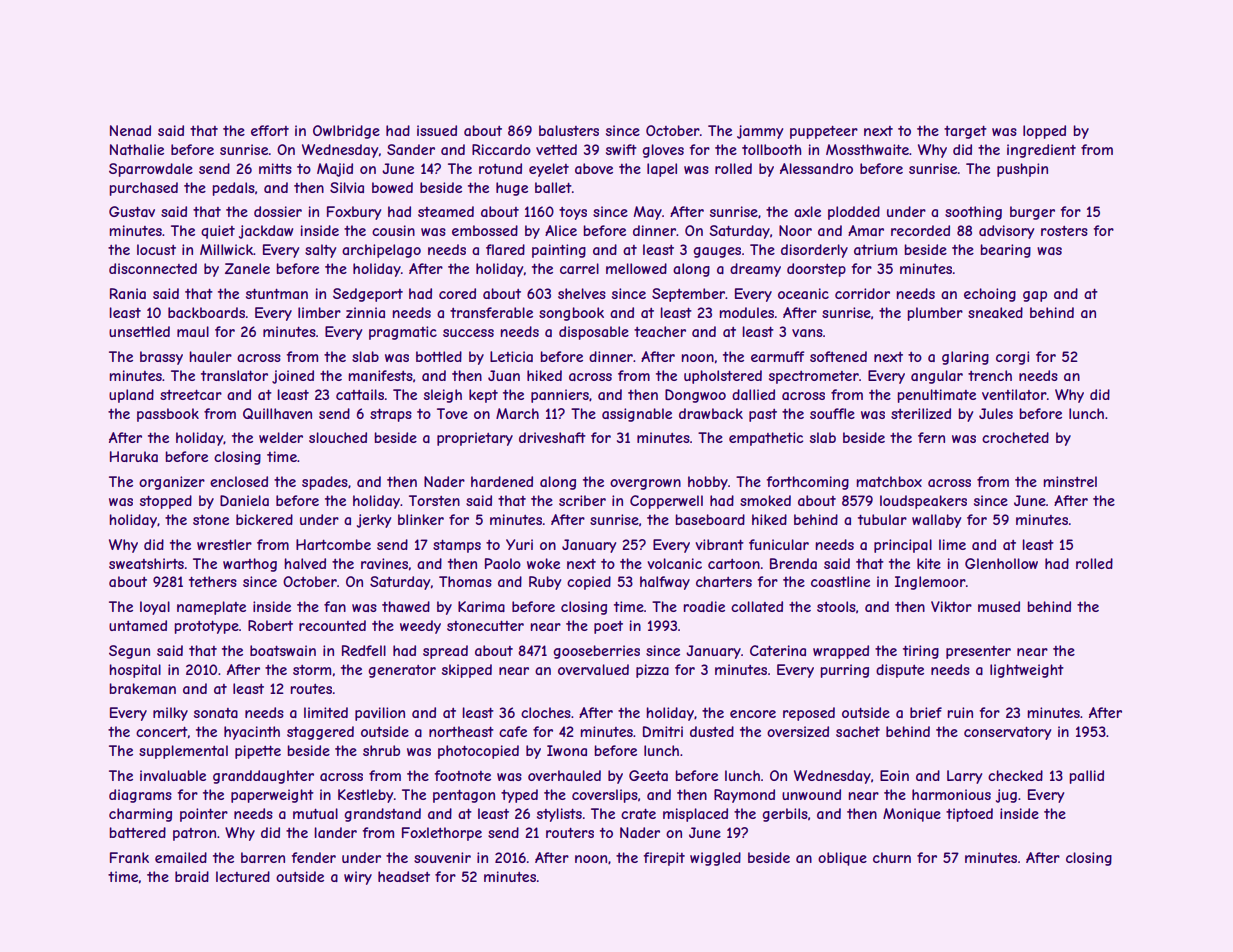  What do you see at coordinates (481, 606) in the image?
I see `Karima` at bounding box center [481, 606].
